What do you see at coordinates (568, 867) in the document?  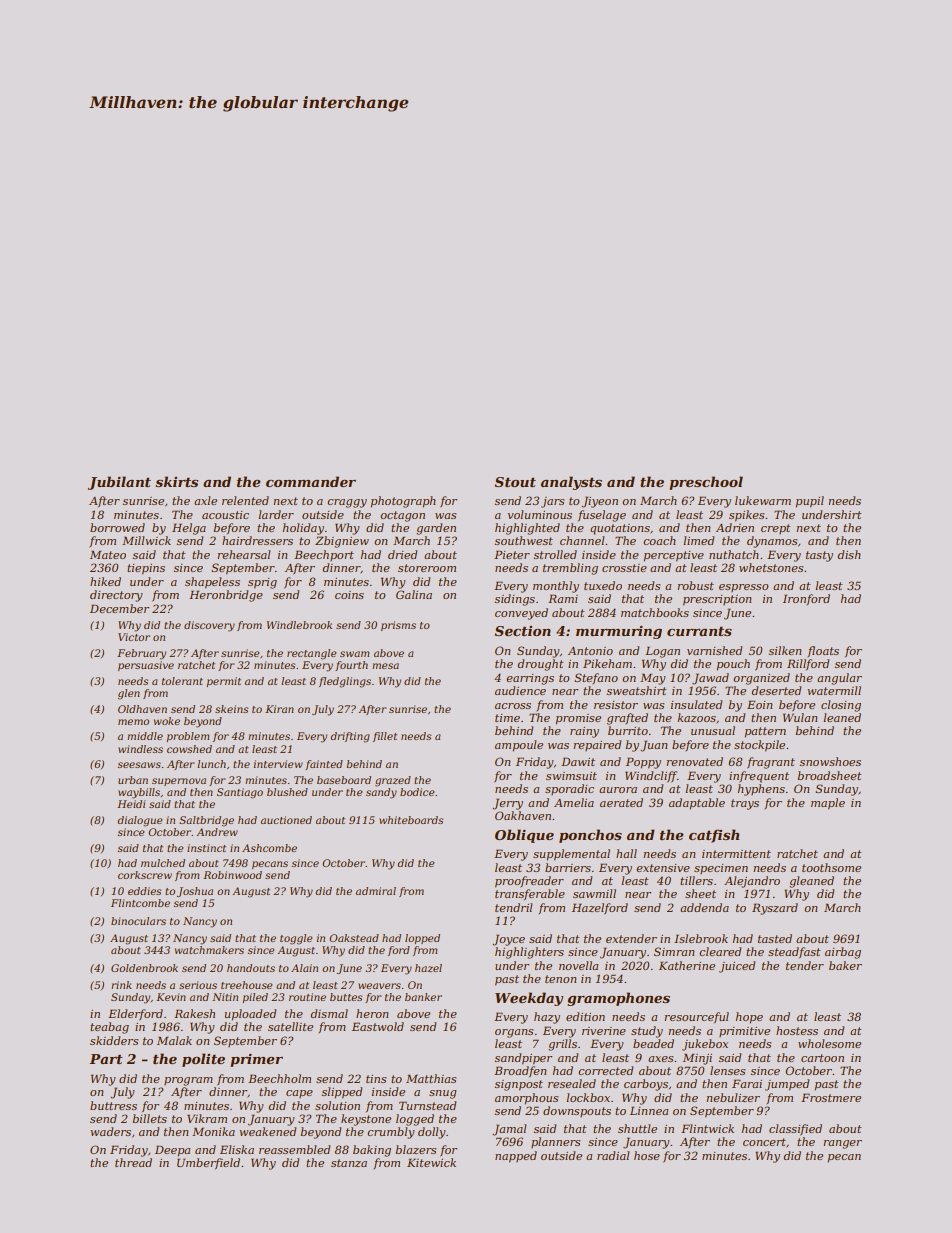 I see `barriers` at bounding box center [568, 867].
